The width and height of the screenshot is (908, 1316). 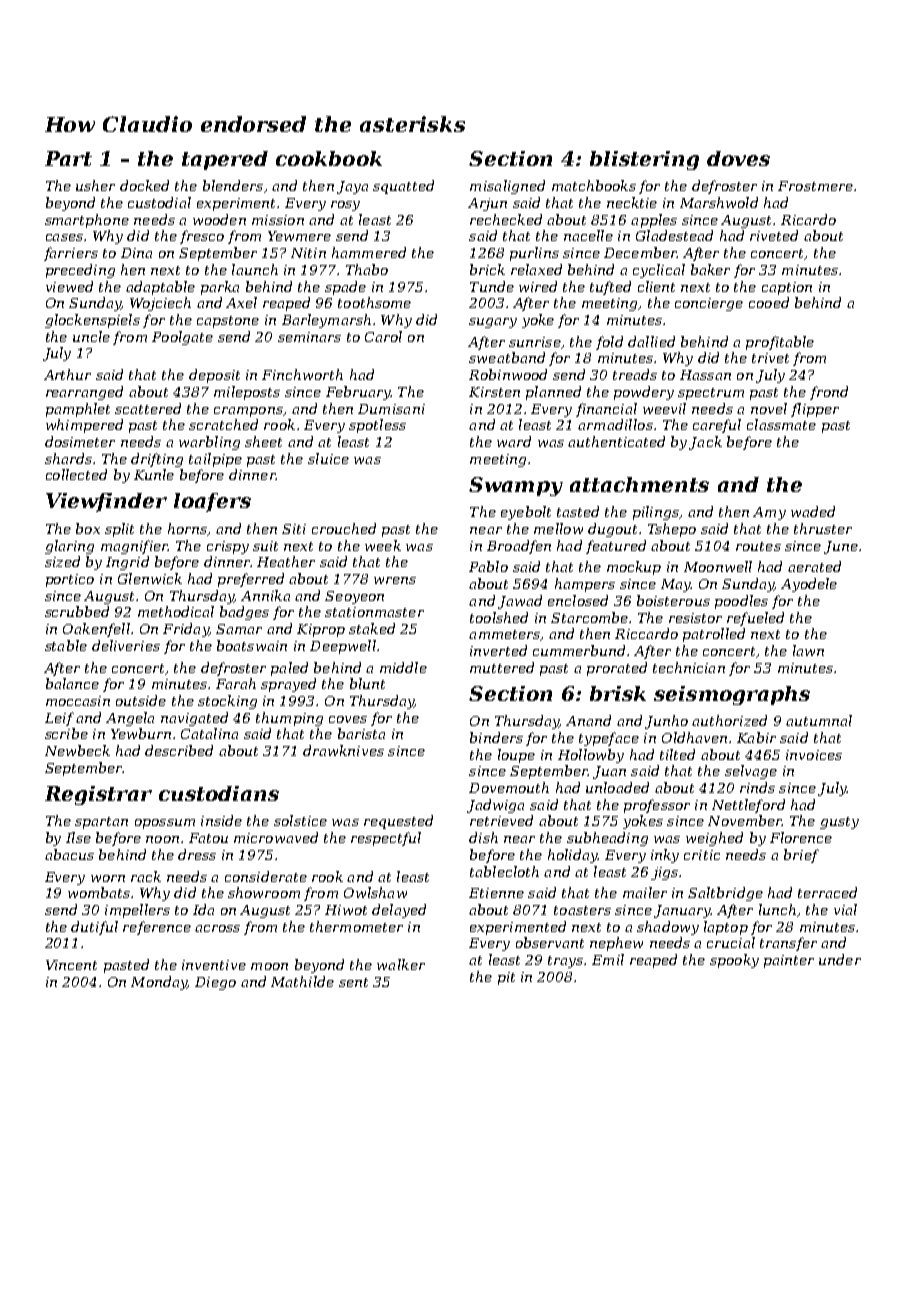 I want to click on Carol, so click(x=383, y=336).
